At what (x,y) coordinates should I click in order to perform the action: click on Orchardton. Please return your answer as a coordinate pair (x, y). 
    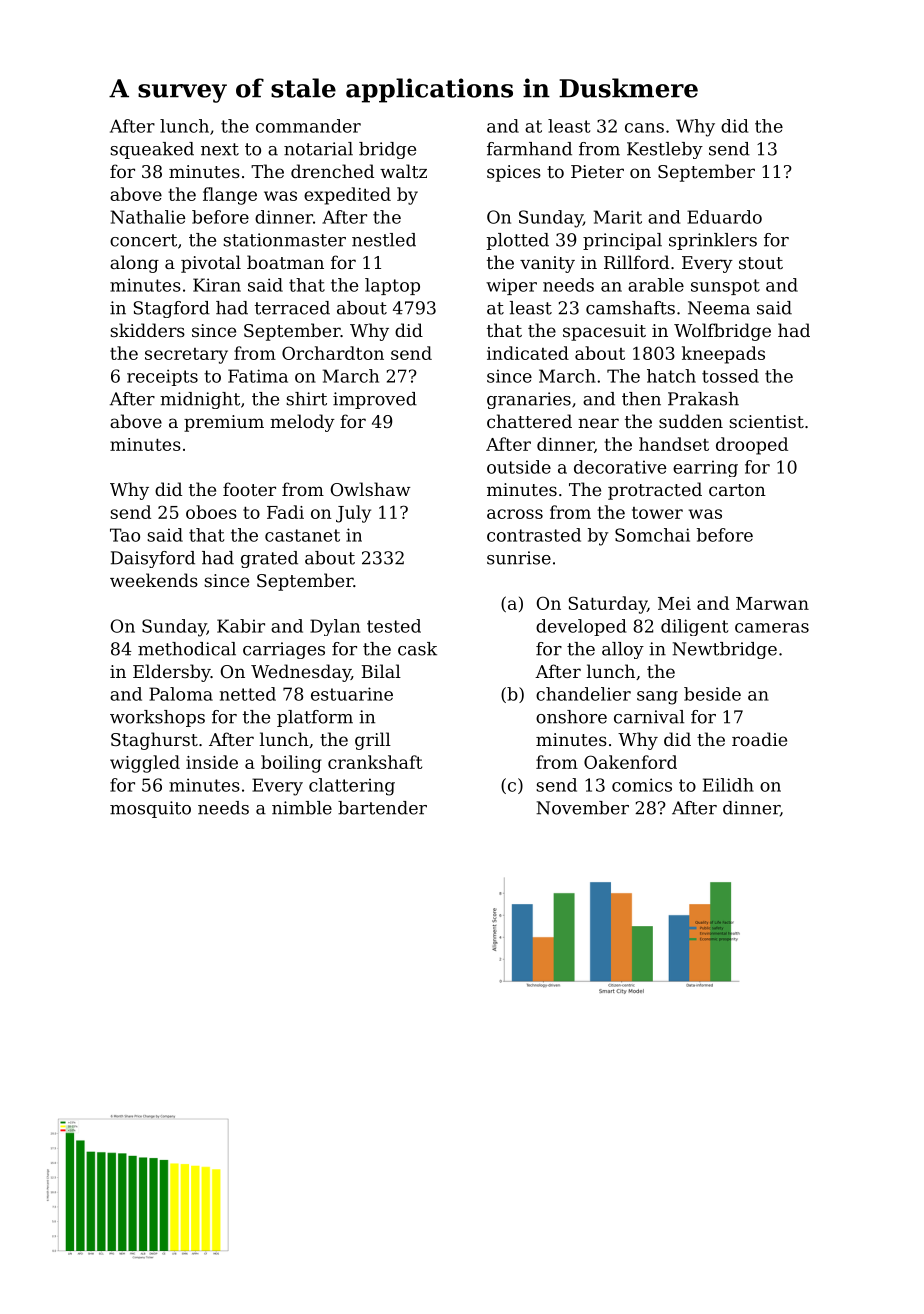
    Looking at the image, I should click on (333, 353).
